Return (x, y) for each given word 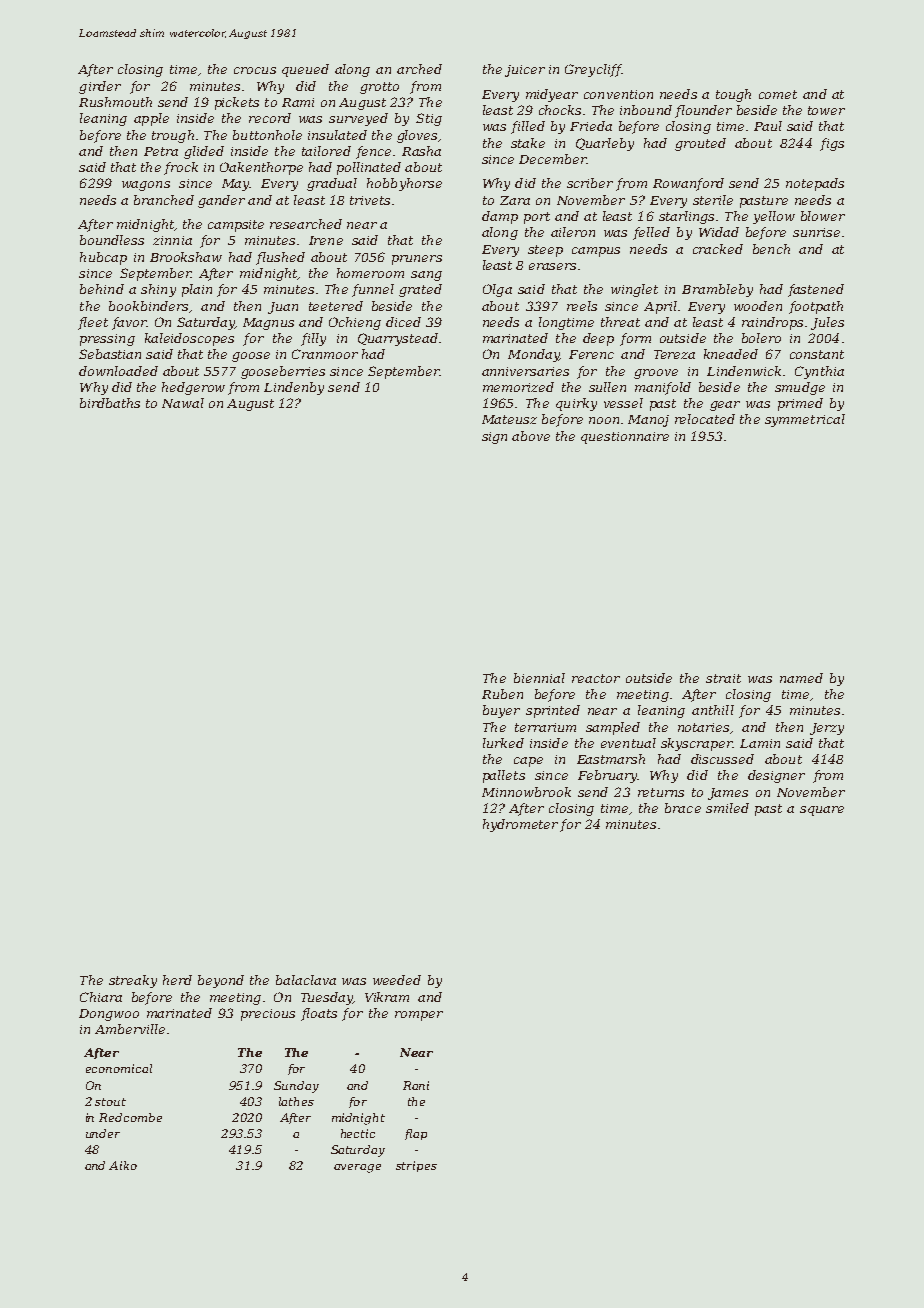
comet (778, 94)
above (531, 436)
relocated (705, 419)
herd (177, 980)
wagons (146, 186)
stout (110, 1102)
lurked (503, 743)
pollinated (369, 168)
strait (723, 678)
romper (419, 1016)
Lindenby (294, 388)
